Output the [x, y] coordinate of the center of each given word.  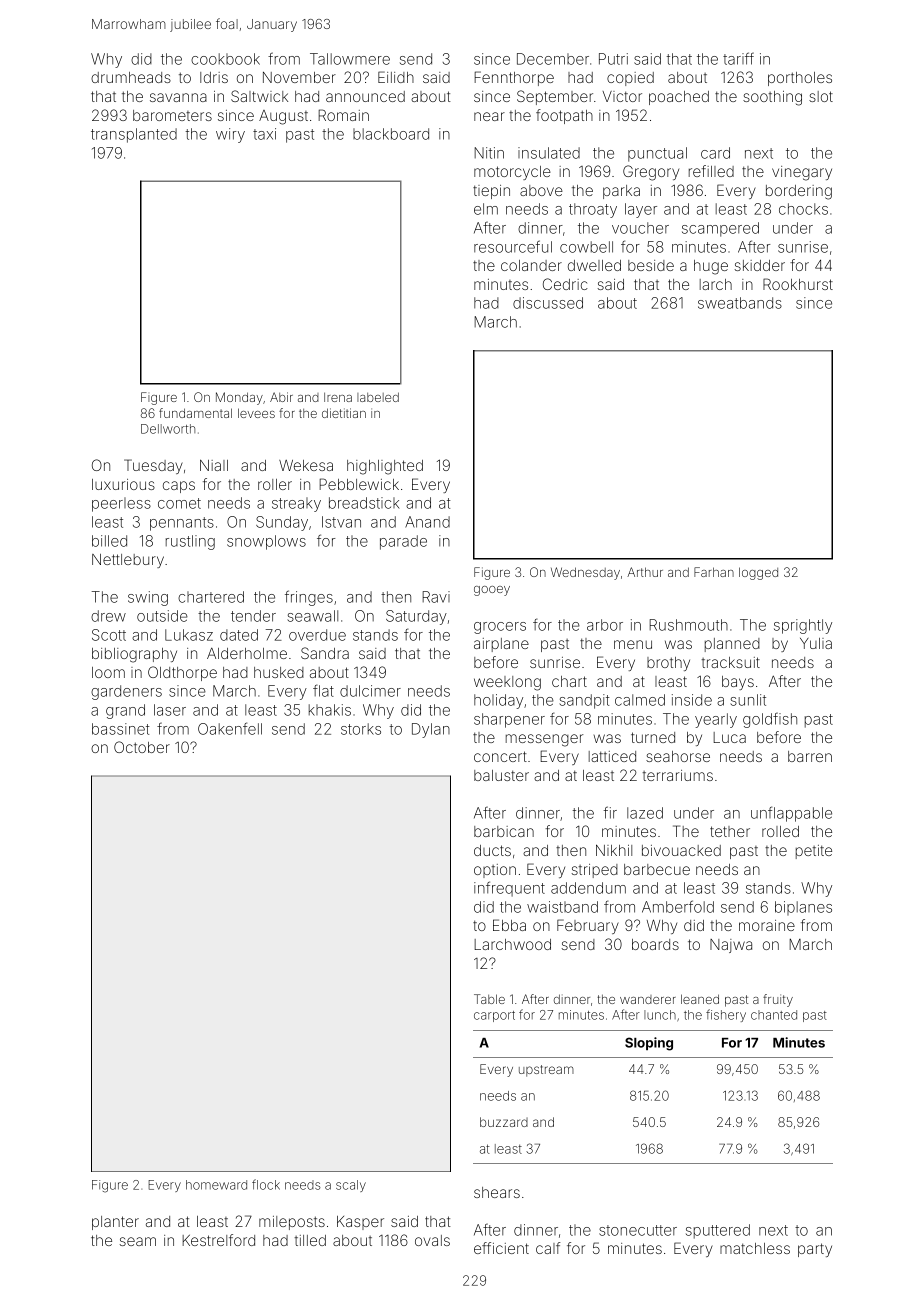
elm [486, 209]
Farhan [714, 572]
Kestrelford [218, 1240]
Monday [239, 398]
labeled [378, 397]
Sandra [325, 653]
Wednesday [585, 573]
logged [758, 573]
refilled [711, 171]
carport [494, 1016]
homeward [216, 1185]
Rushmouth [688, 625]
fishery [726, 1015]
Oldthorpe [182, 673]
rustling [190, 542]
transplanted [134, 135]
